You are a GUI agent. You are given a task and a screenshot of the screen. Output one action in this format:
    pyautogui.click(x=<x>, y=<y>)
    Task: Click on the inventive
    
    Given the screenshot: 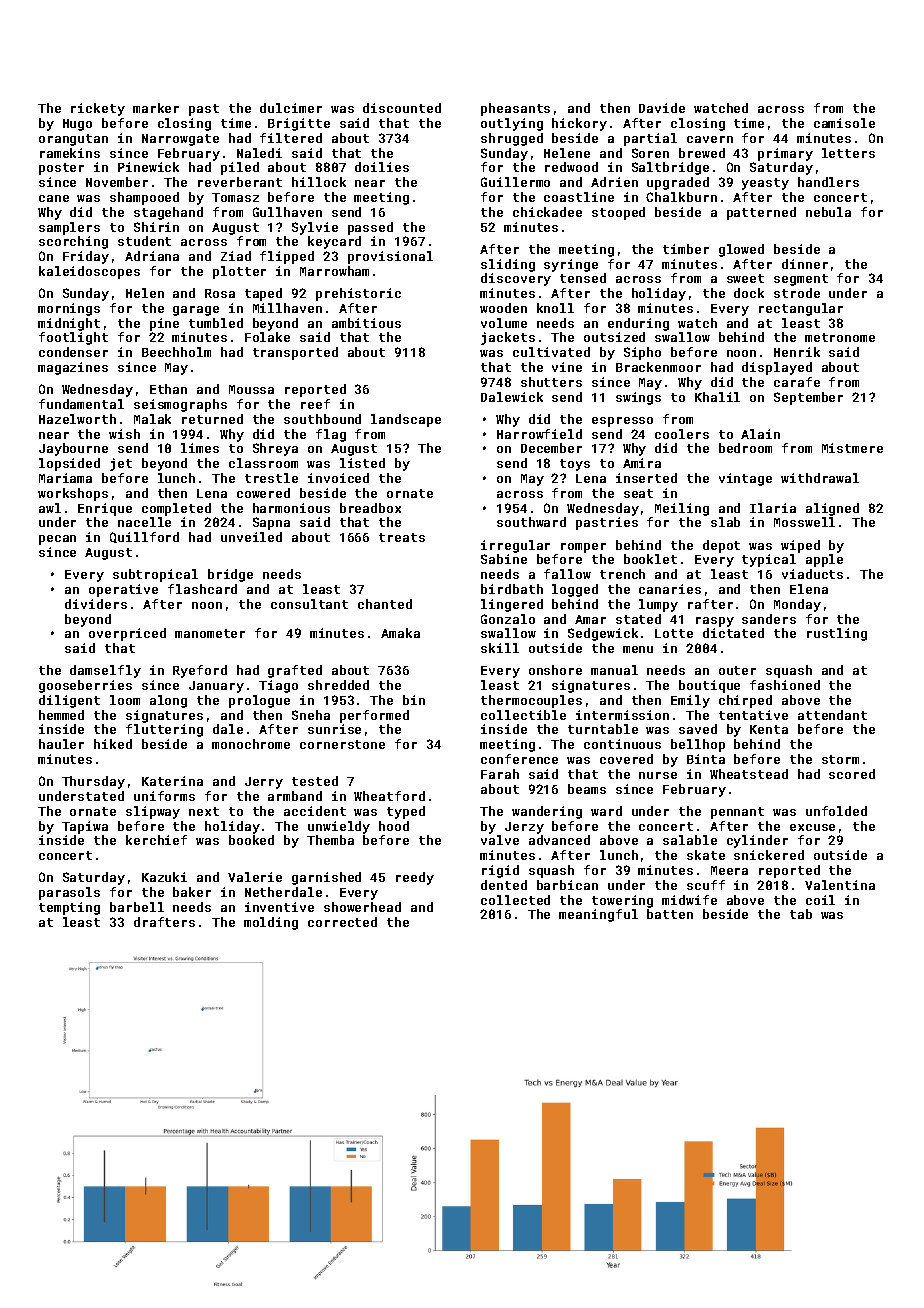 What is the action you would take?
    pyautogui.click(x=279, y=907)
